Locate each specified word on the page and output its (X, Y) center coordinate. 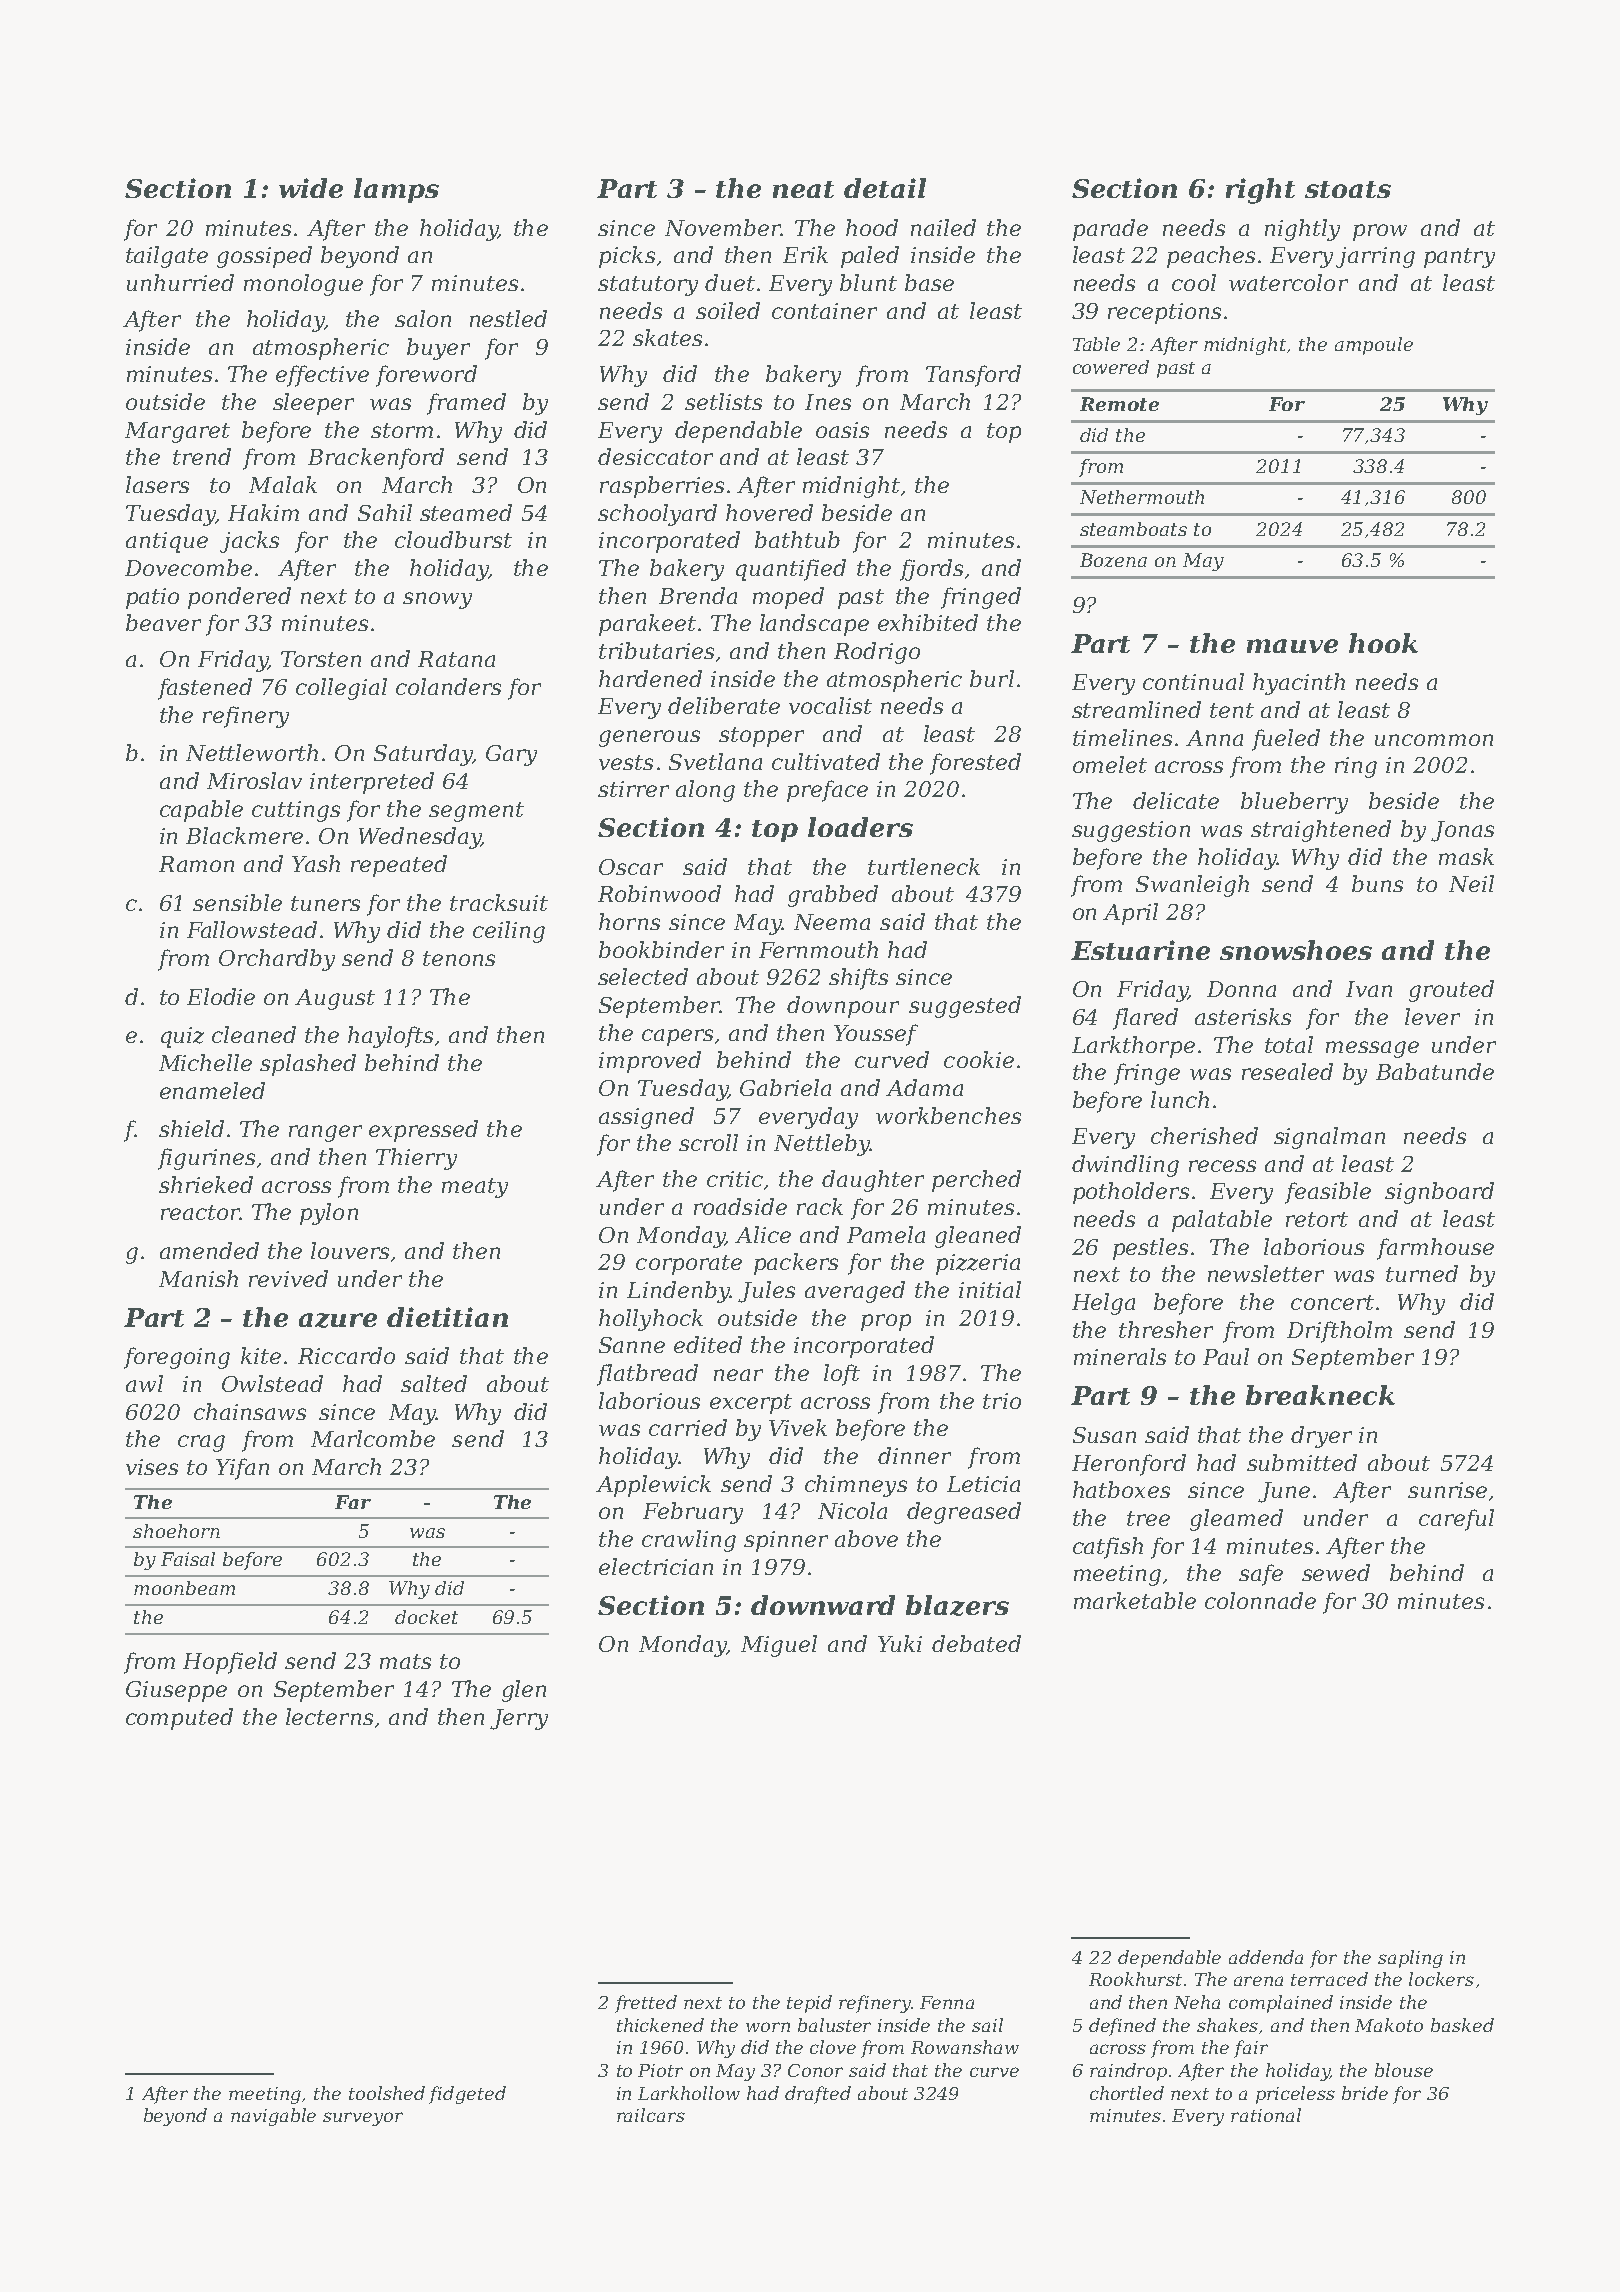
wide (311, 188)
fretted (646, 2004)
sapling (1410, 1959)
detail (885, 188)
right (1260, 191)
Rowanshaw (965, 2047)
